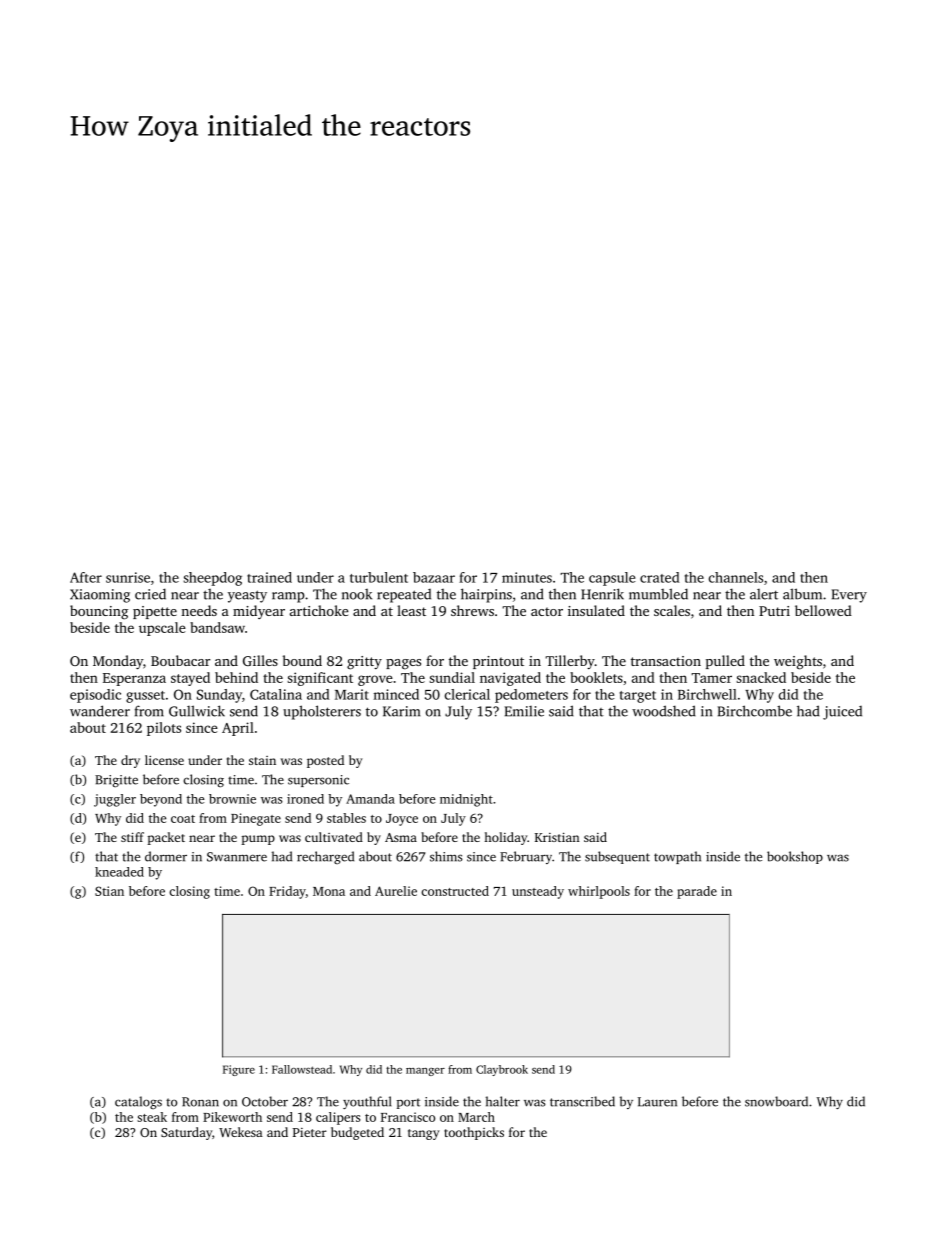 This screenshot has width=952, height=1233. I want to click on booklets, so click(596, 677).
